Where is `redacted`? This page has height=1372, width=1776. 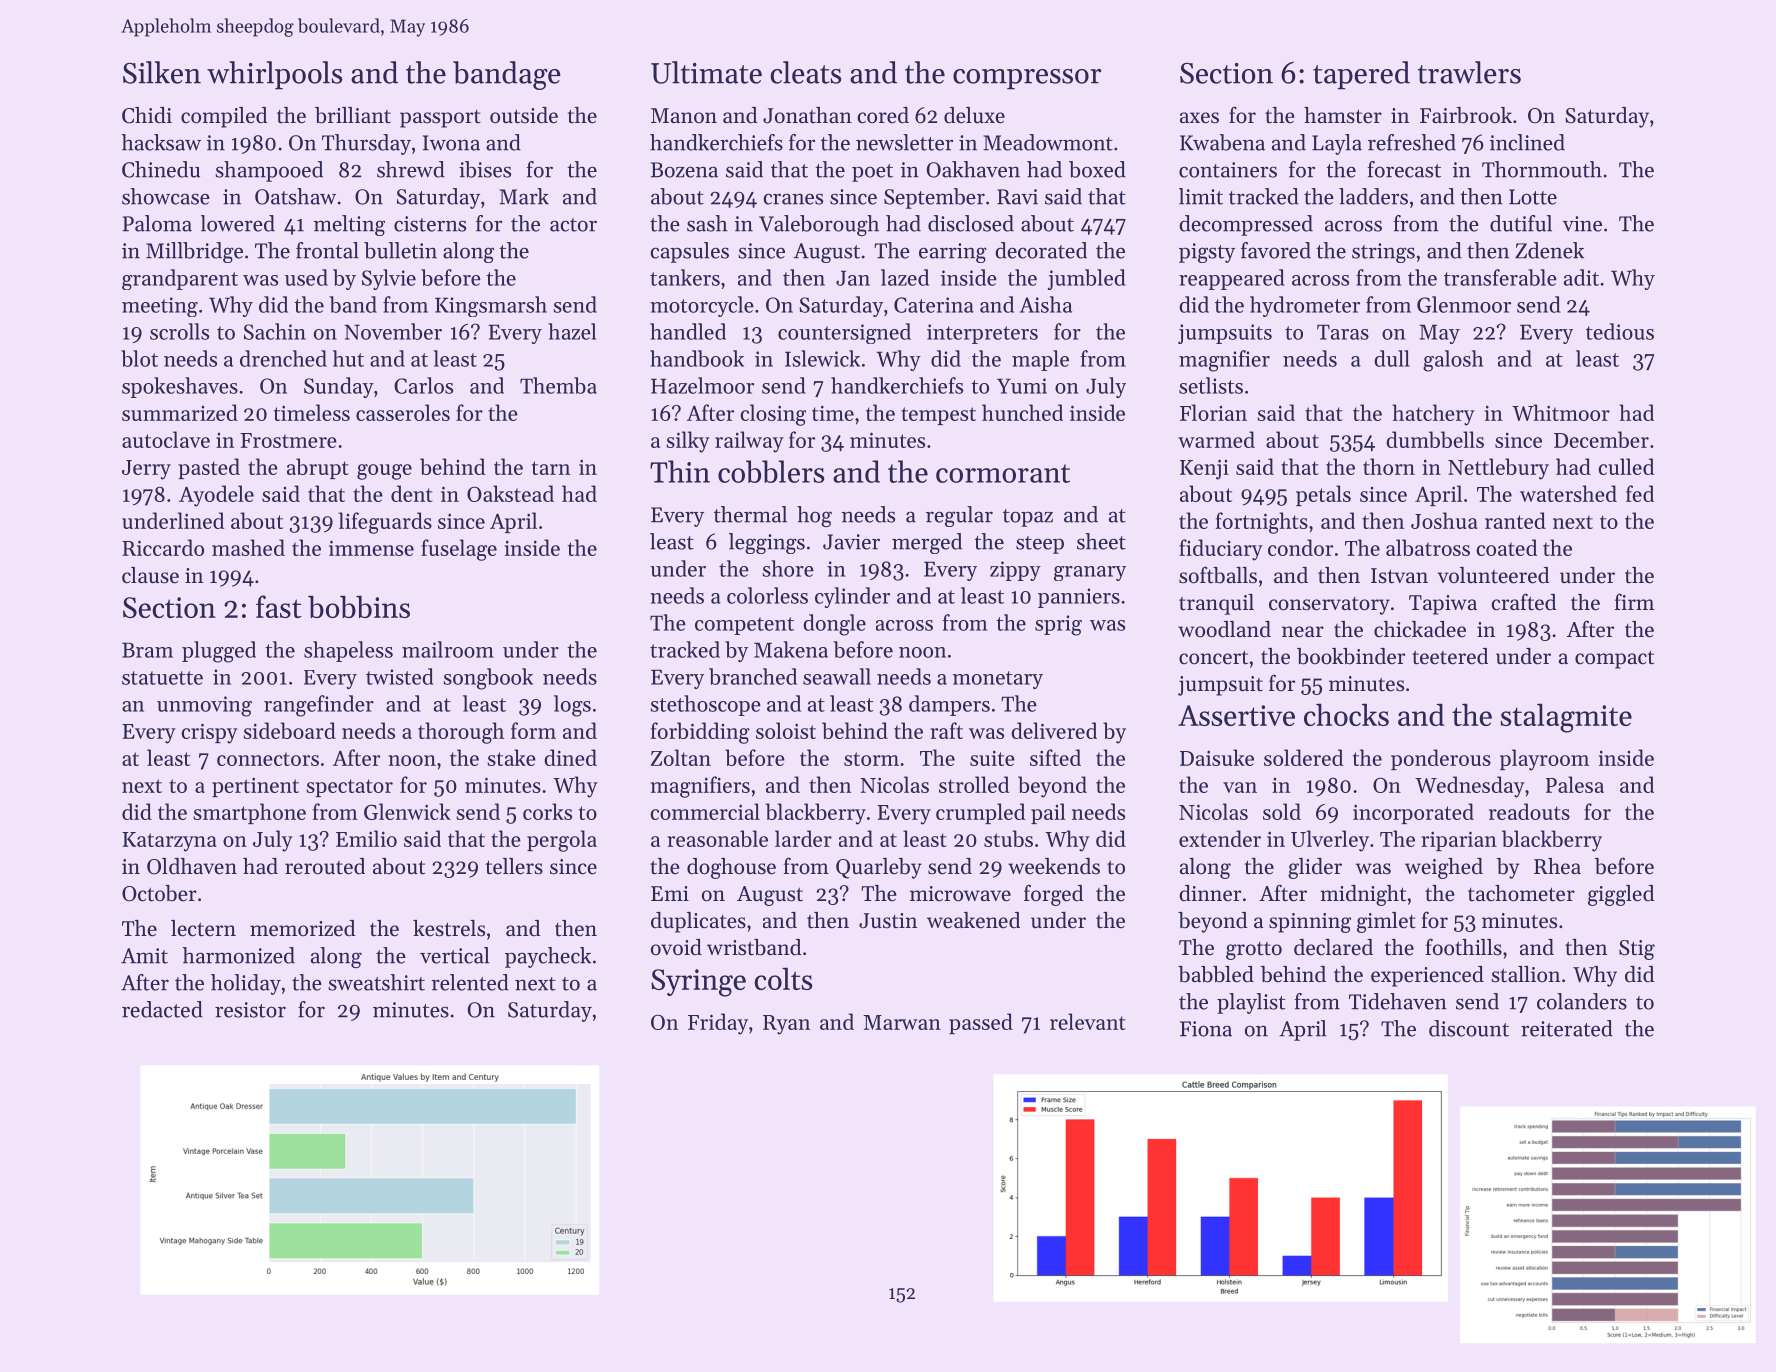 redacted is located at coordinates (162, 1009).
